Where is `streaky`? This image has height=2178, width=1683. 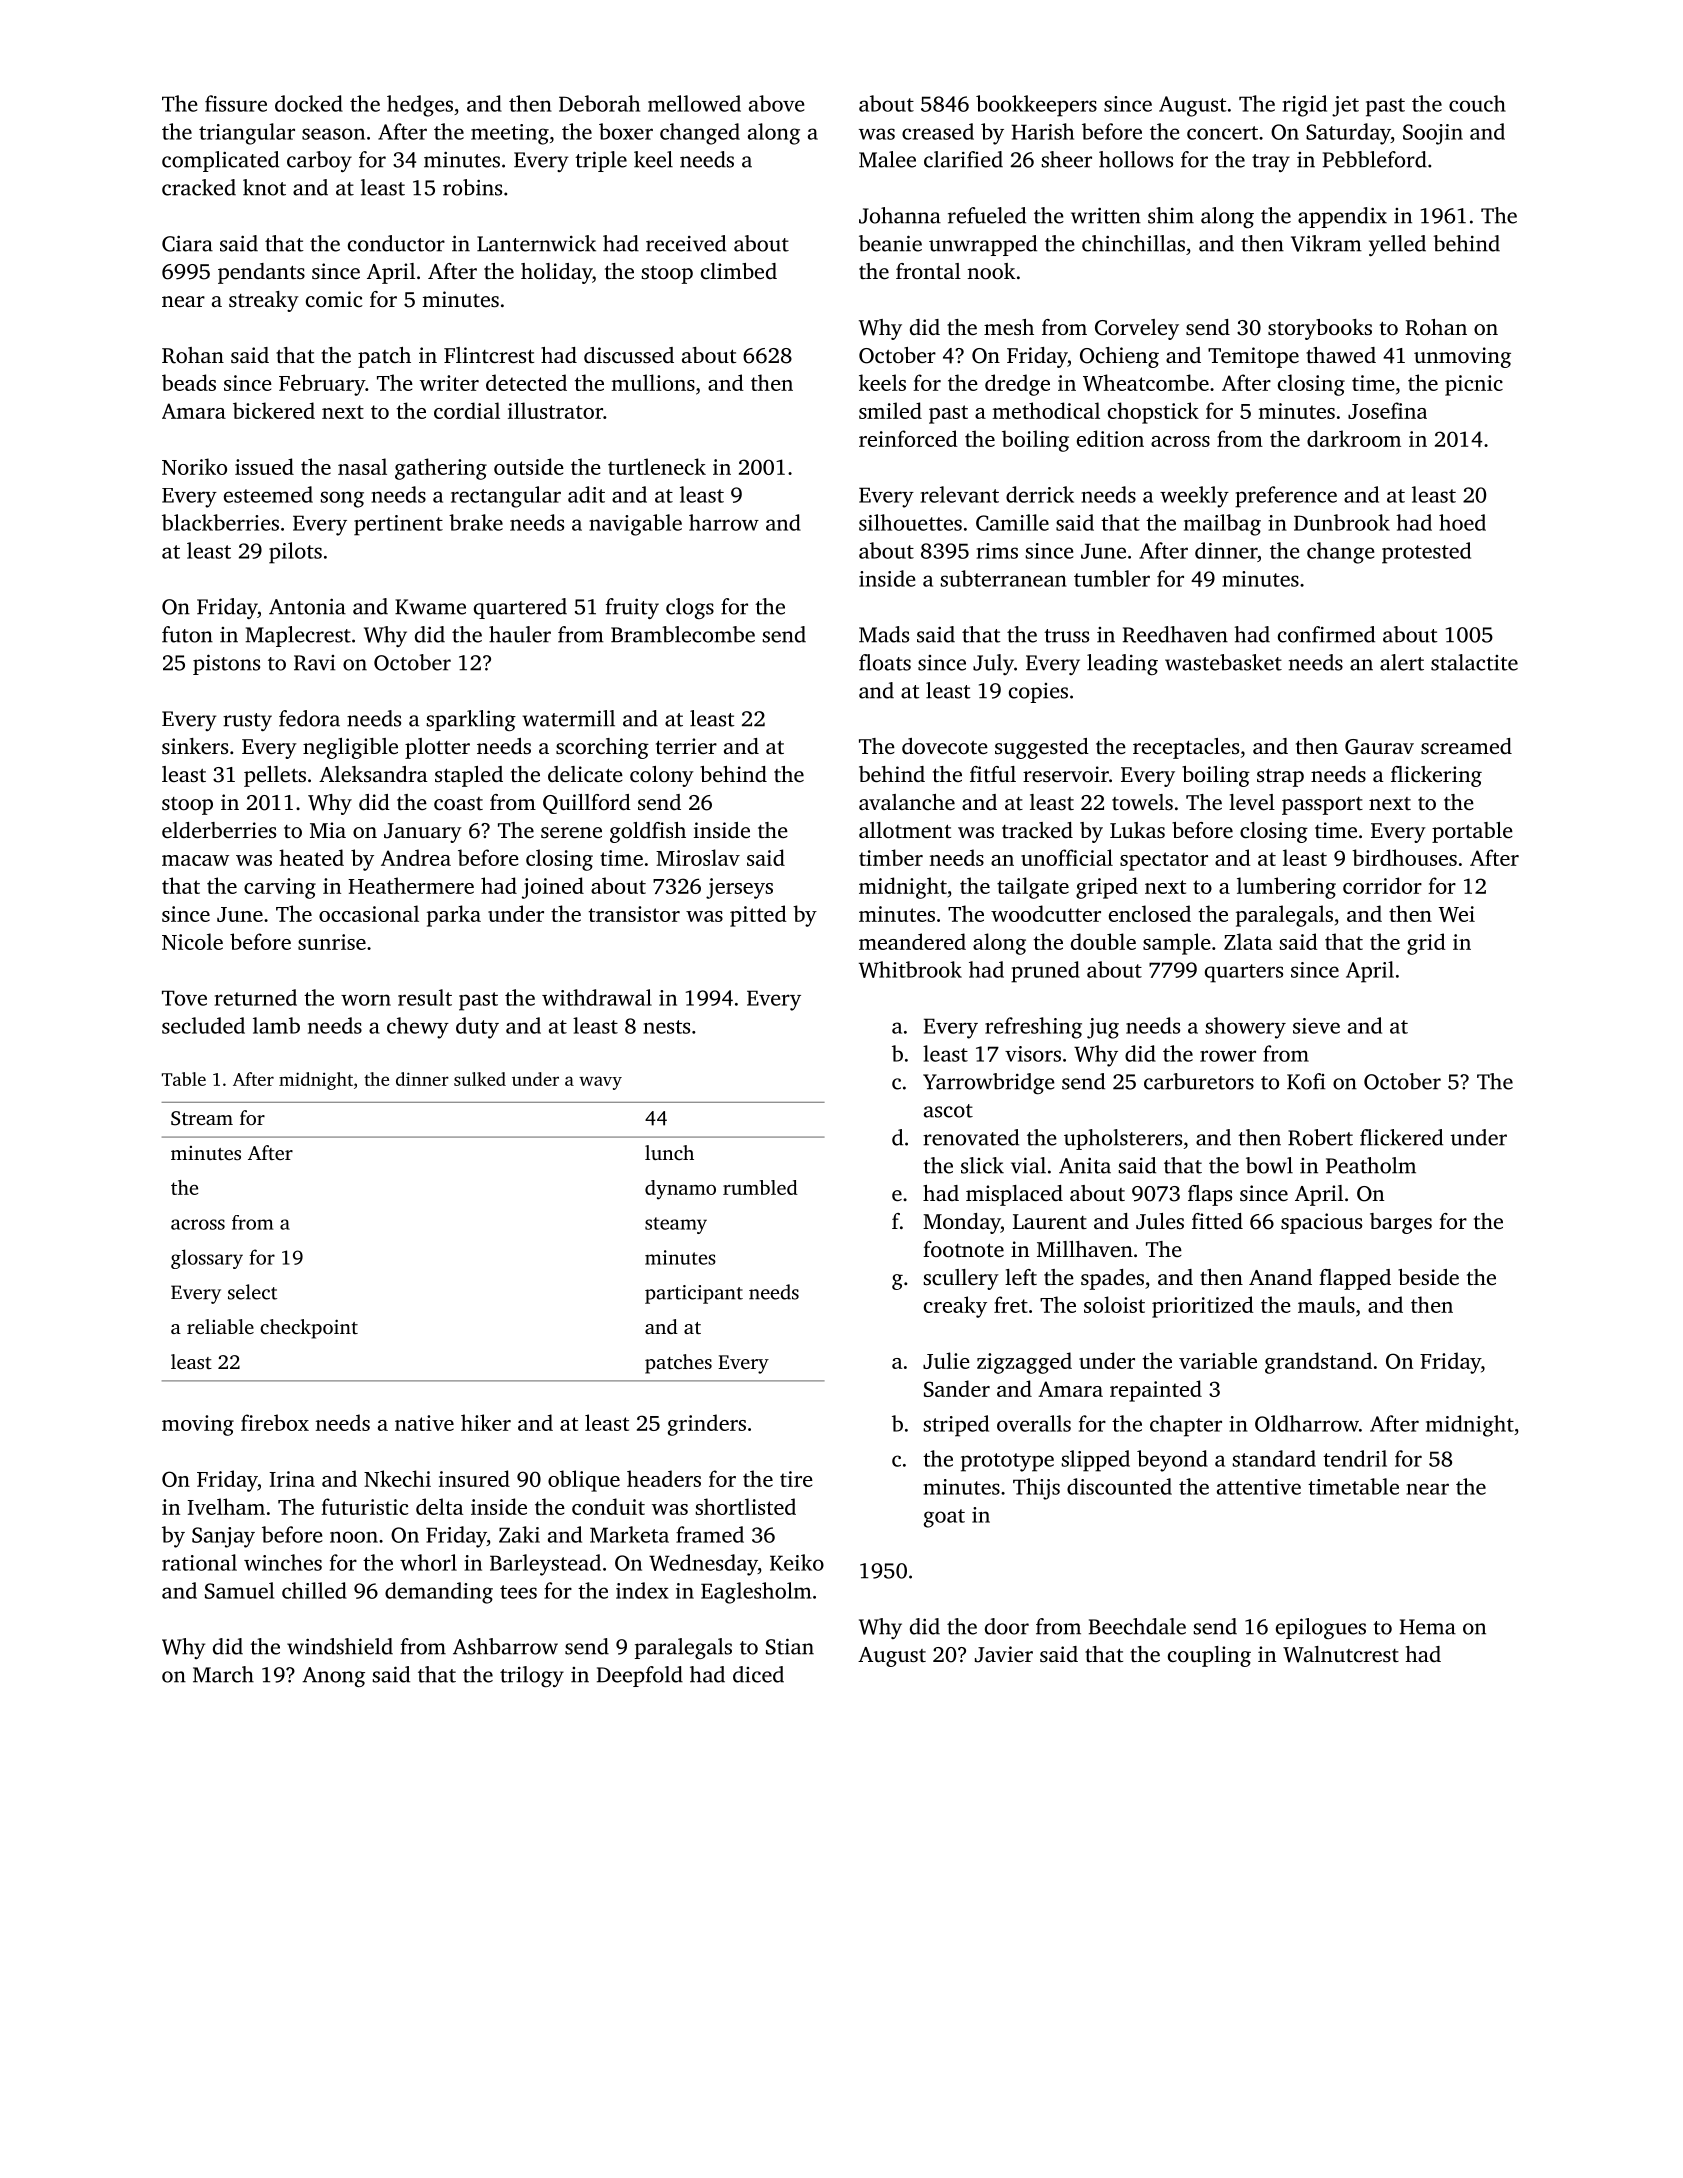
streaky is located at coordinates (264, 301).
